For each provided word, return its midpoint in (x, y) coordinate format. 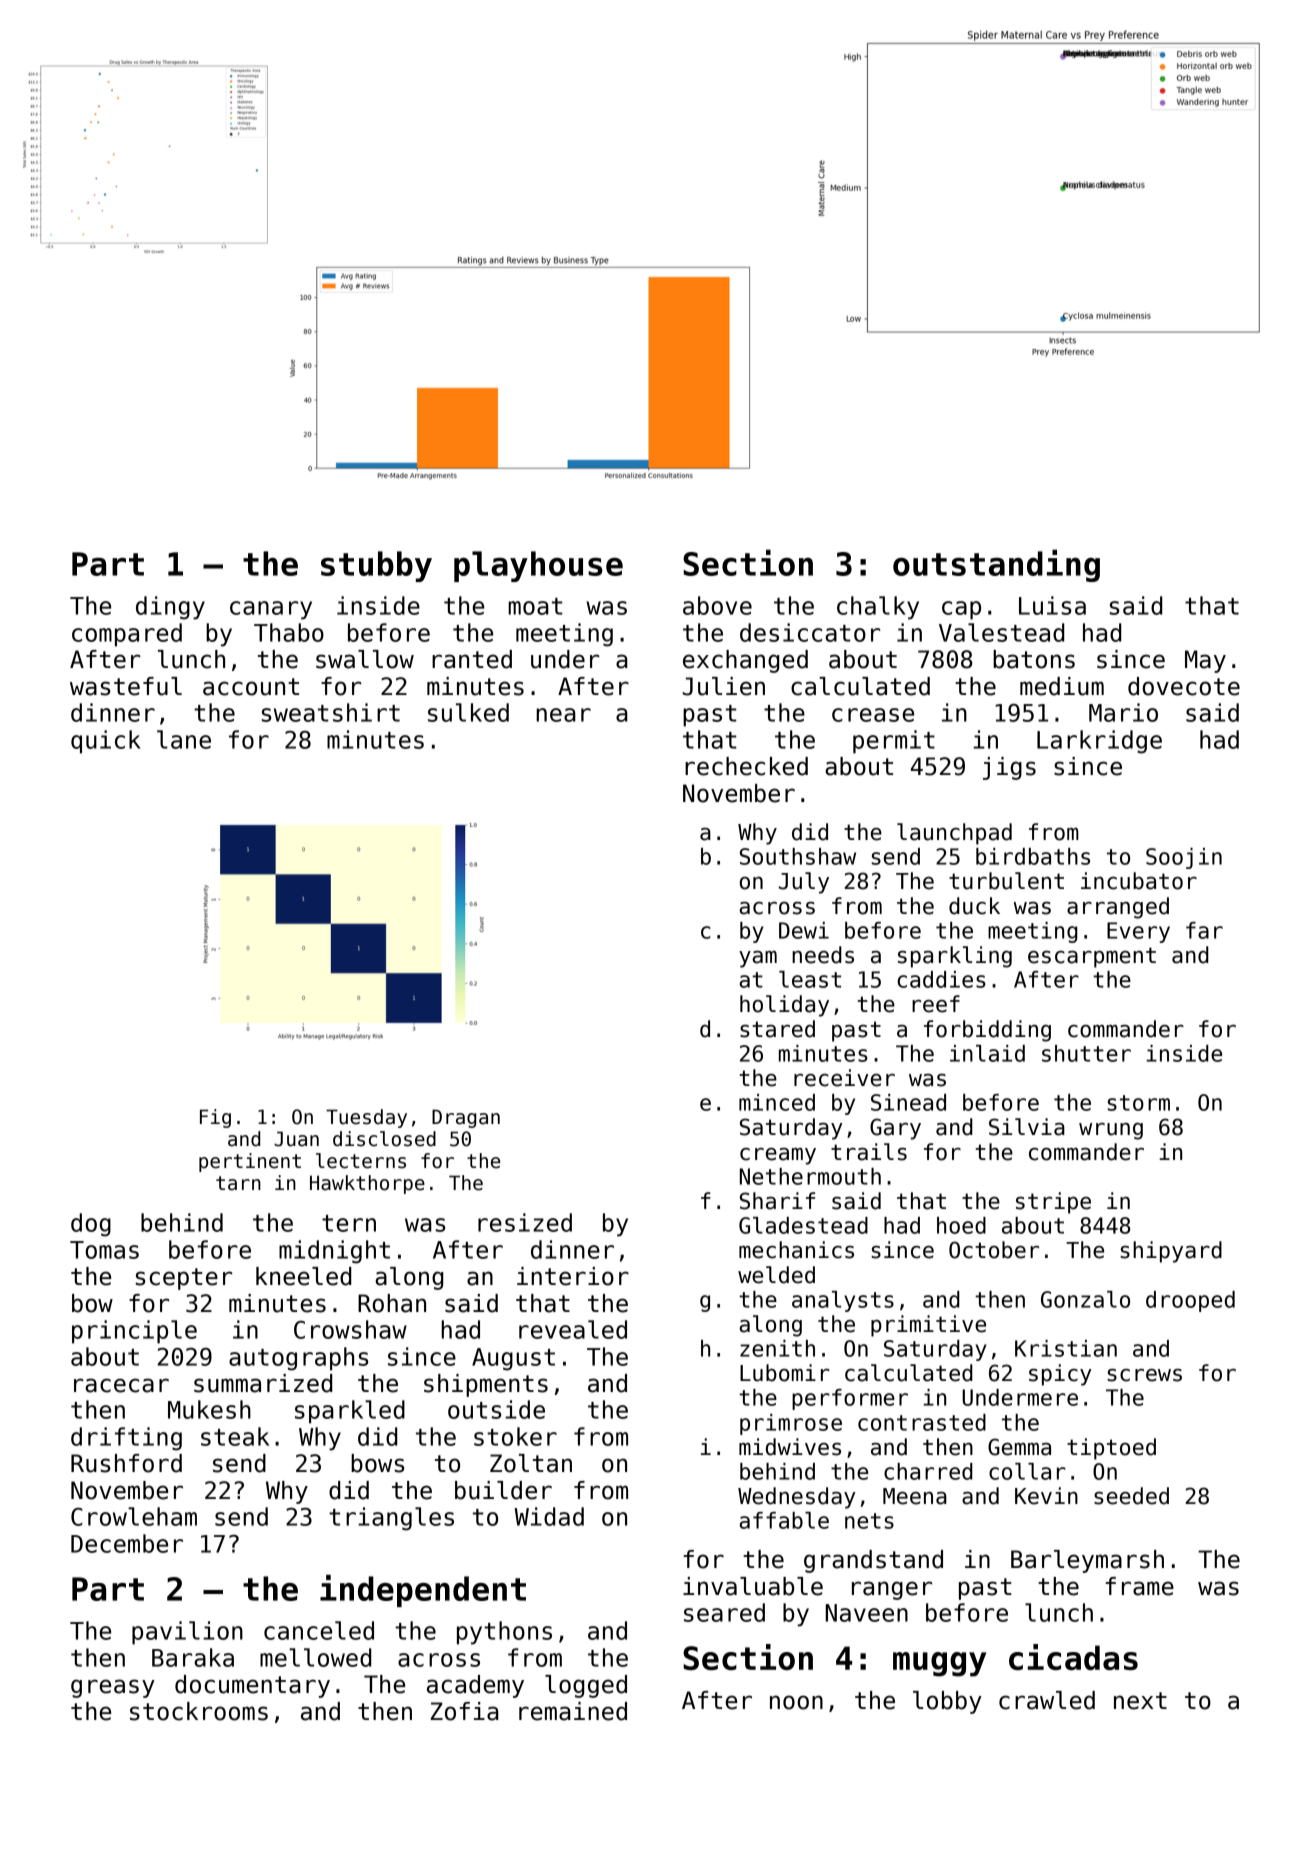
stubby (376, 566)
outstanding (996, 565)
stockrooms (199, 1711)
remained (573, 1711)
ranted (472, 659)
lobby (947, 1702)
